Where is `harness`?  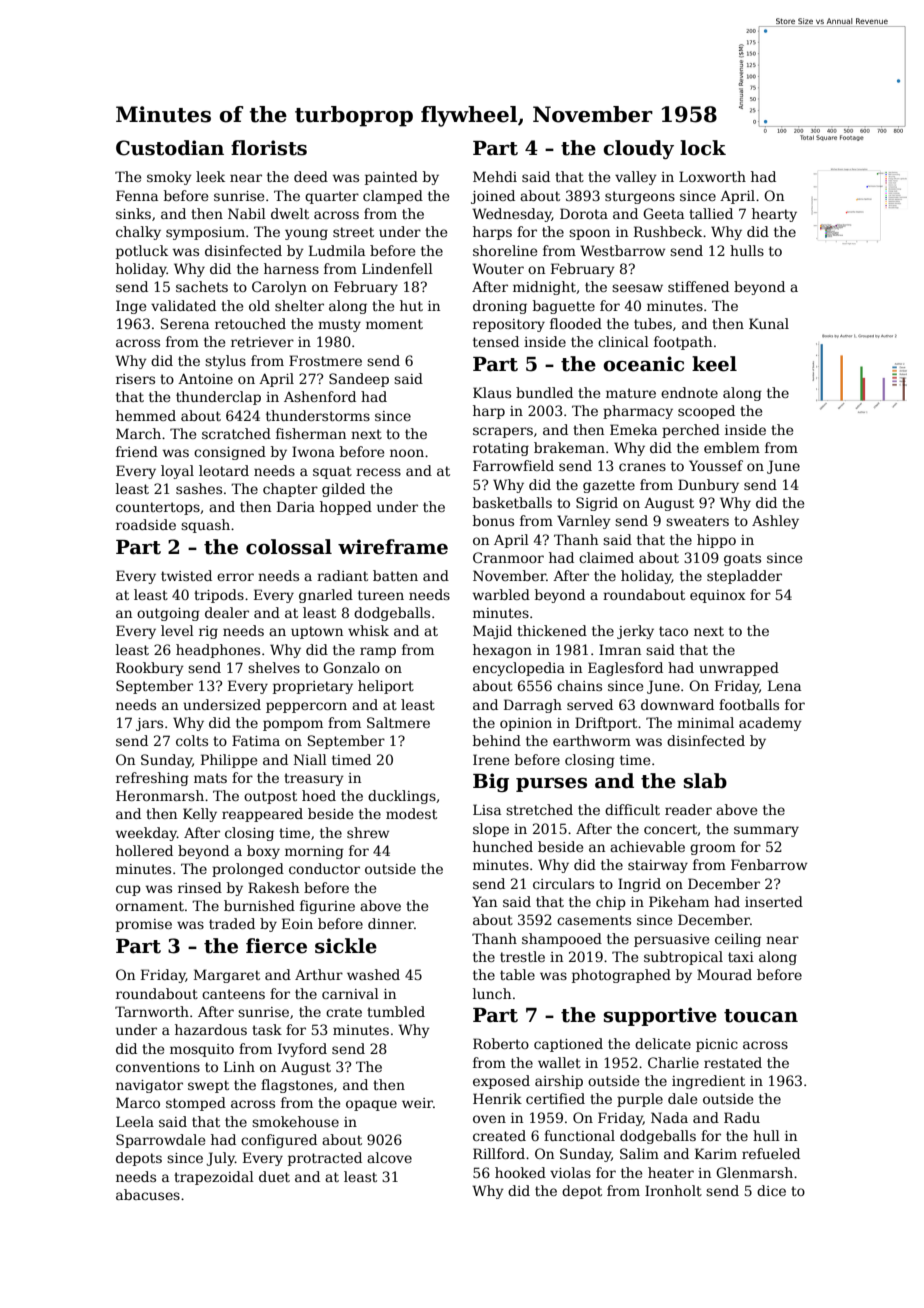
harness is located at coordinates (291, 268).
